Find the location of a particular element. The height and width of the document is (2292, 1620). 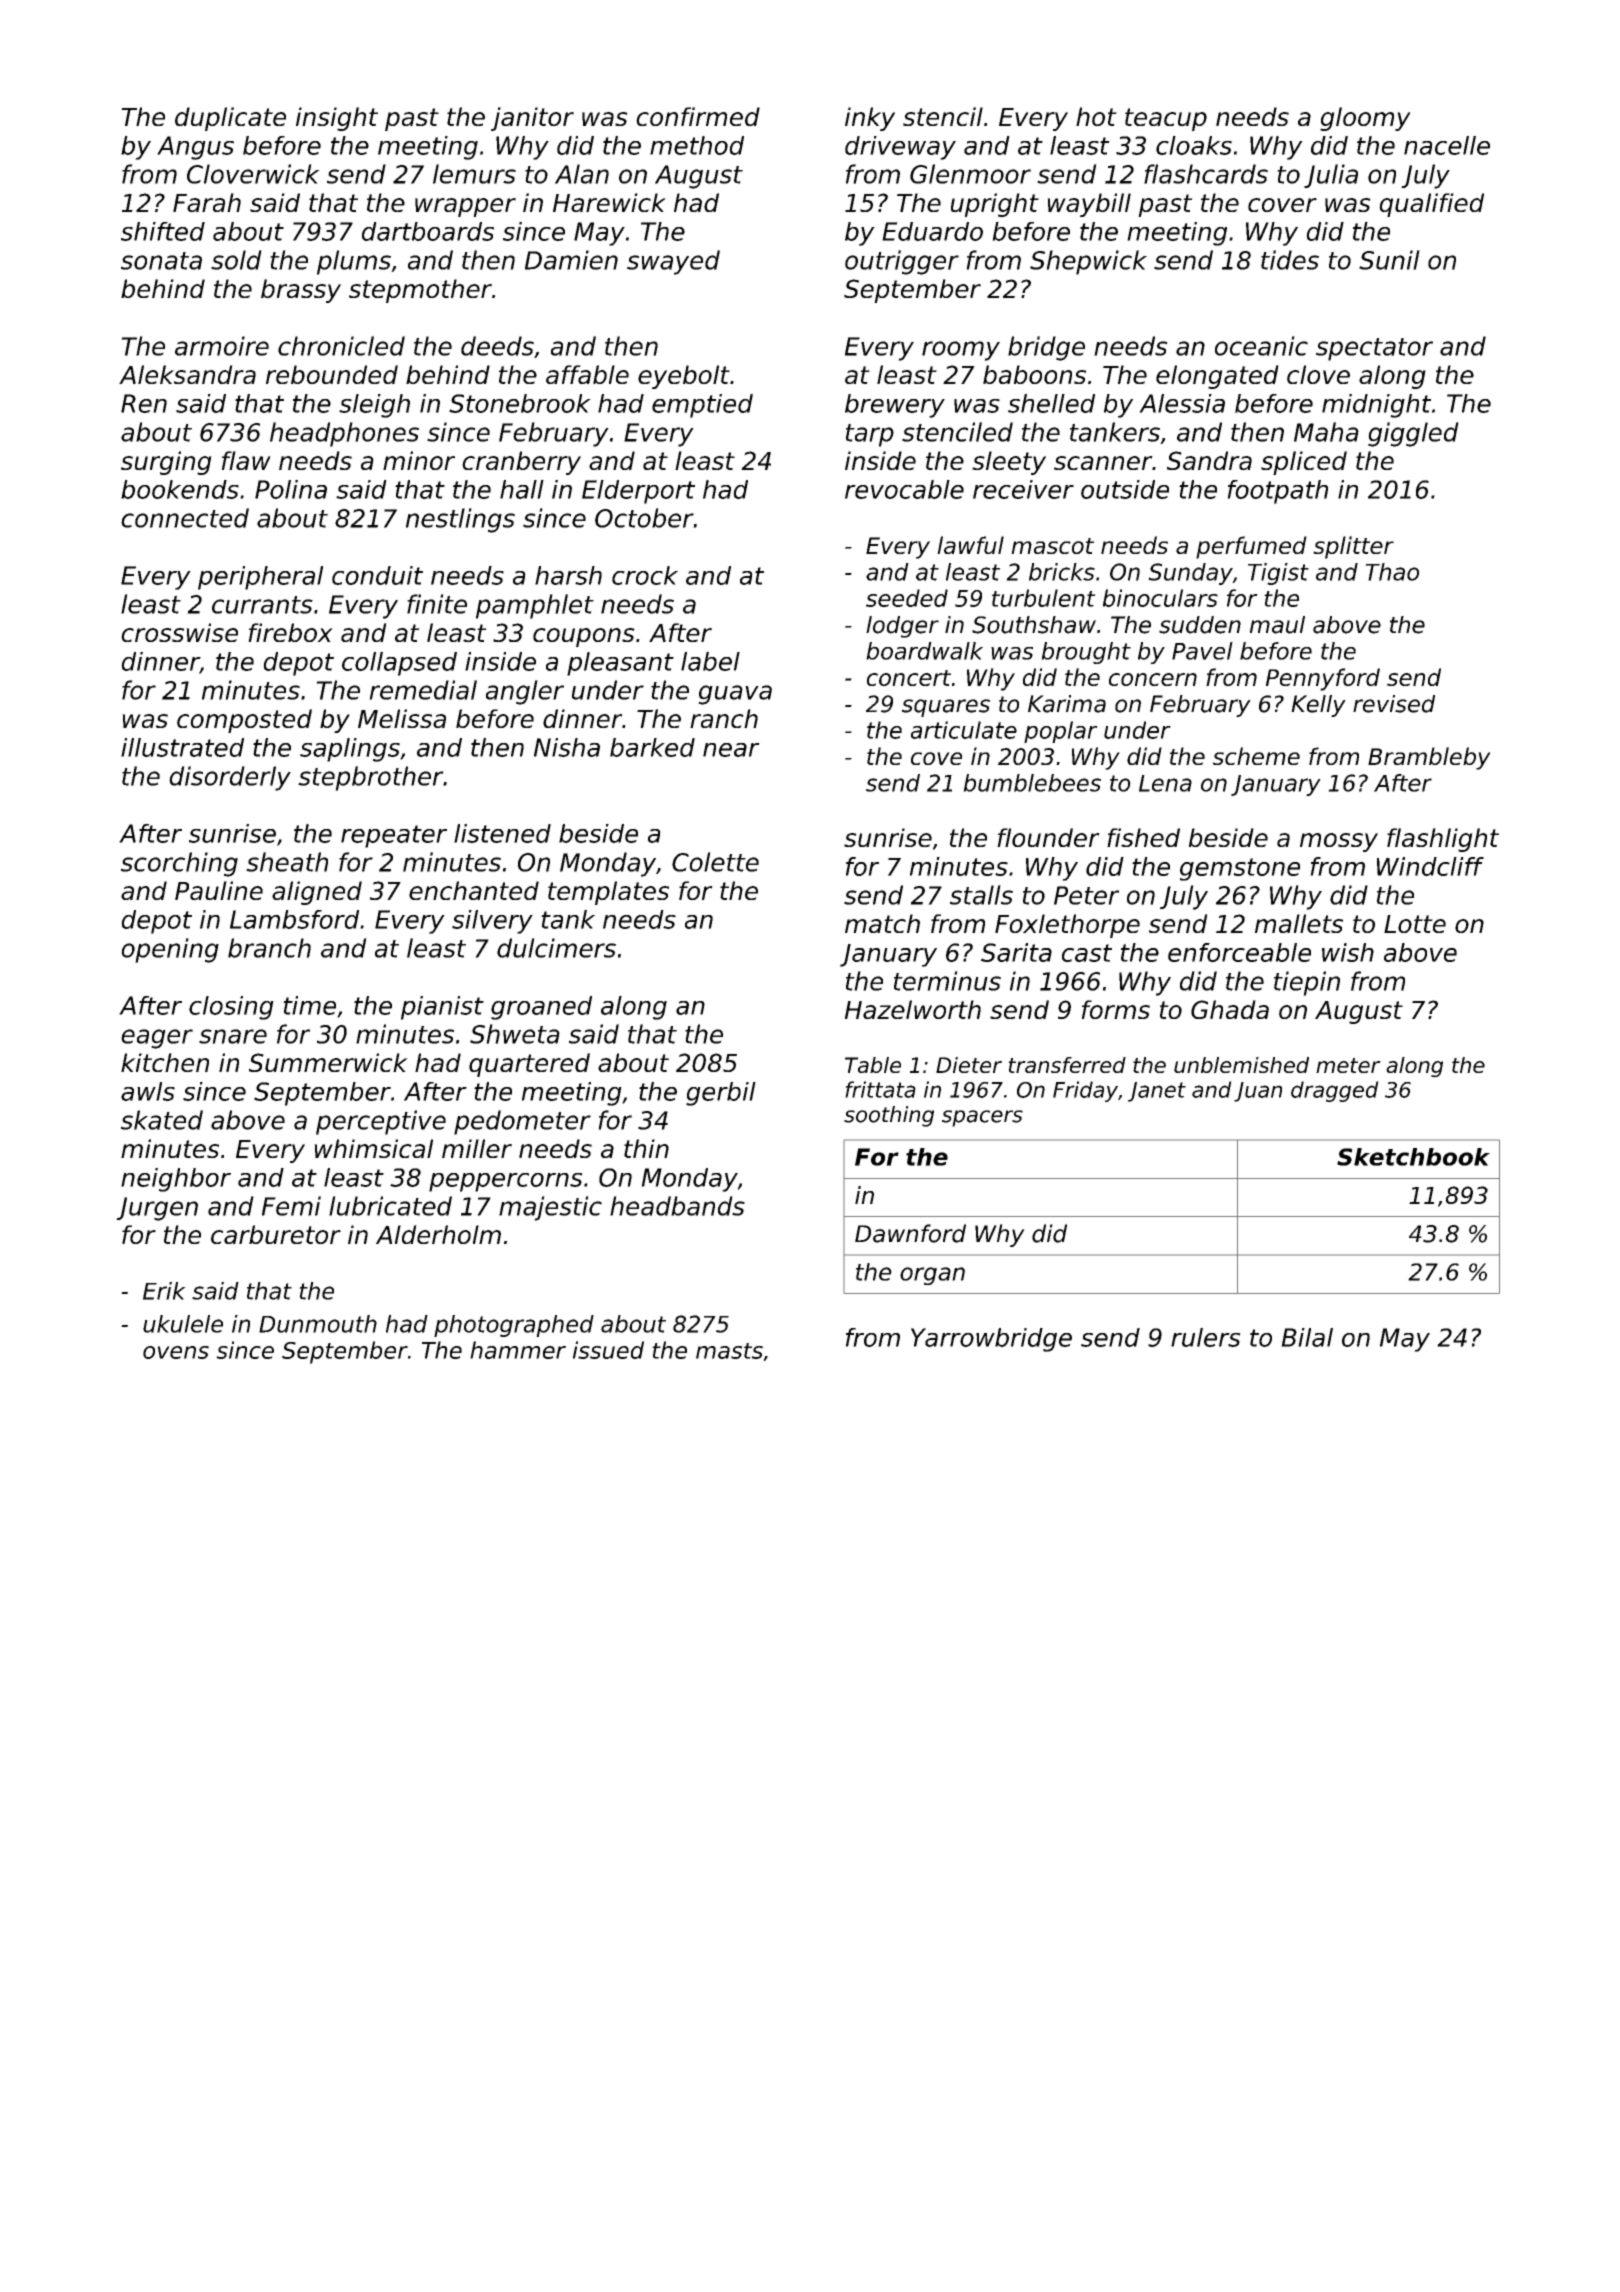

Farah is located at coordinates (207, 202).
